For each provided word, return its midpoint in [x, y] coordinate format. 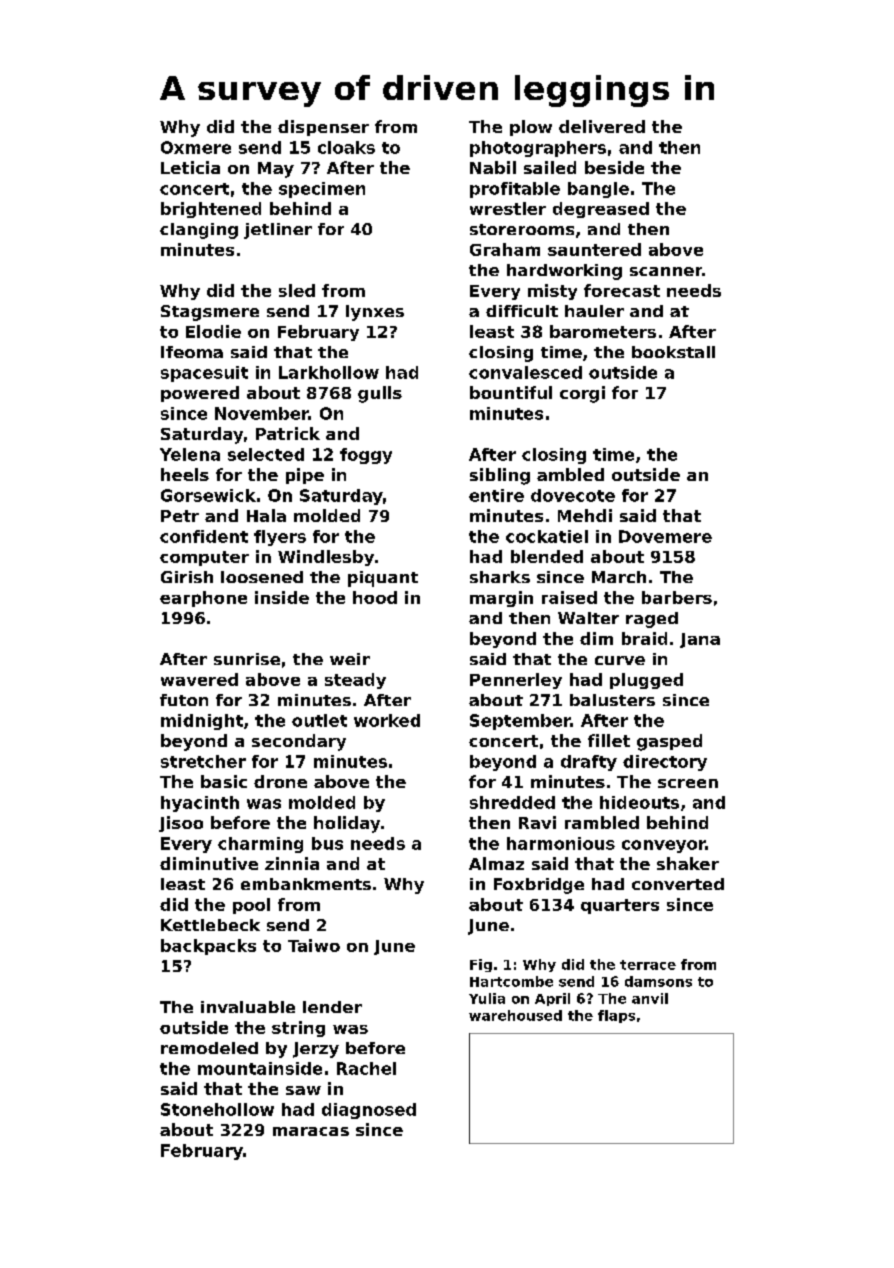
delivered [602, 126]
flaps [616, 1016]
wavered [199, 679]
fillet [609, 740]
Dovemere [665, 536]
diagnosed [369, 1111]
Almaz [496, 863]
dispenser [323, 128]
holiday [347, 824]
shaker [688, 863]
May [276, 170]
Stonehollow [217, 1109]
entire [496, 495]
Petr [180, 516]
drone [280, 781]
